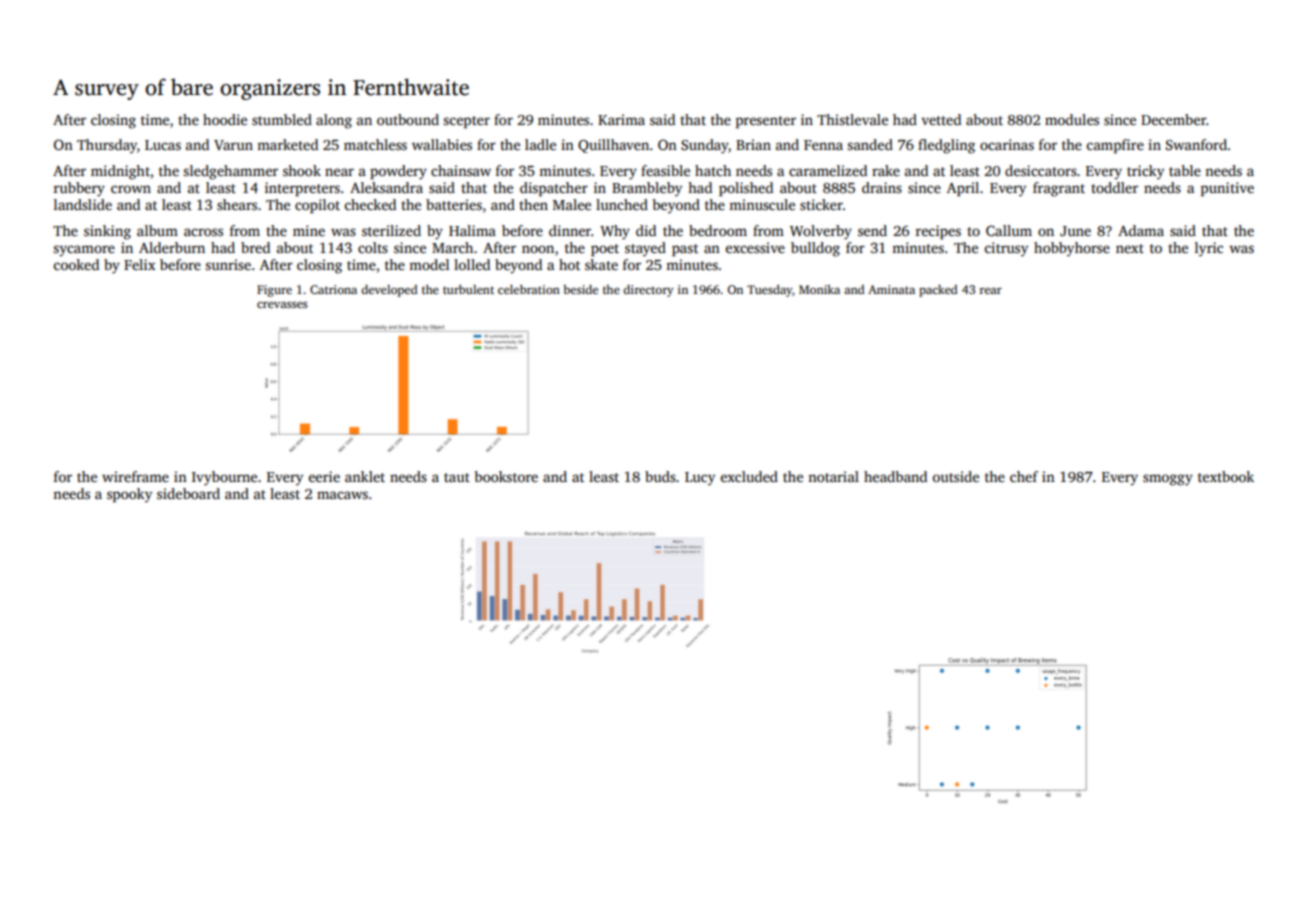 This screenshot has width=1308, height=924. I want to click on Monika, so click(819, 289).
